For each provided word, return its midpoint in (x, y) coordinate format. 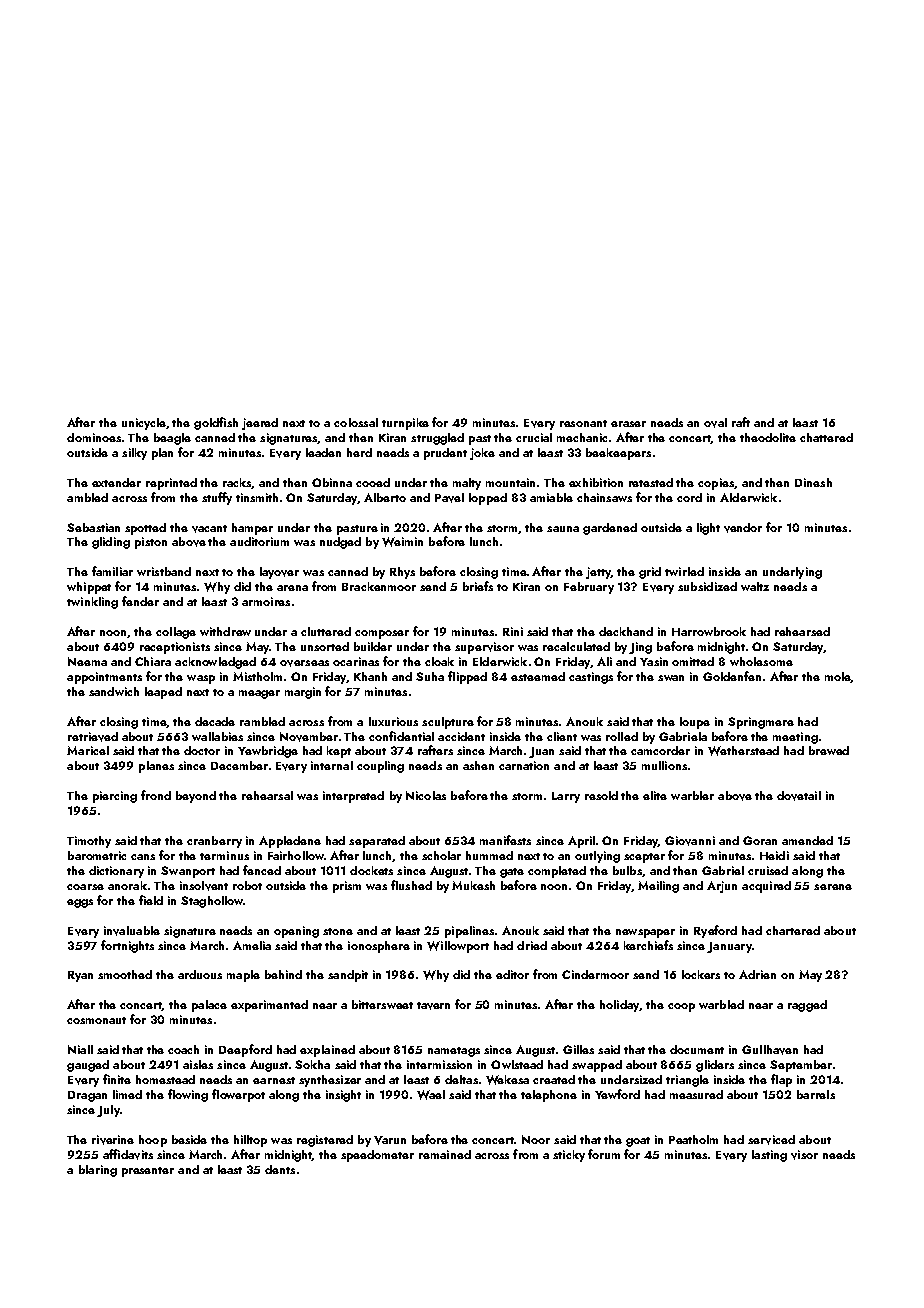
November (309, 737)
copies (716, 484)
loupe (695, 723)
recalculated (576, 646)
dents (280, 1169)
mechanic (582, 437)
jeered (260, 424)
